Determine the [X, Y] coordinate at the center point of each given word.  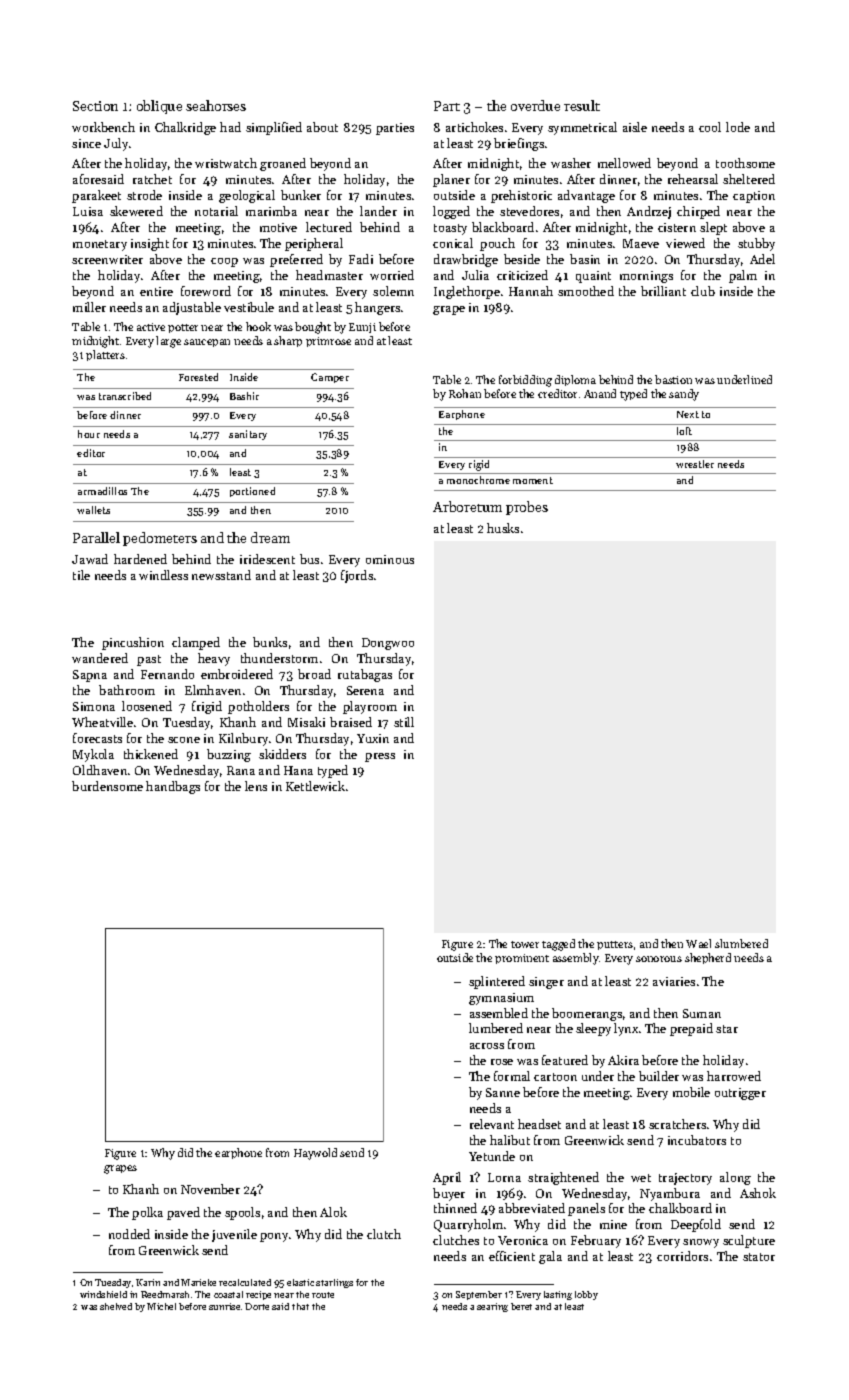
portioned [252, 492]
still [404, 722]
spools [242, 1213]
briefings [519, 144]
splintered [497, 982]
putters [615, 945]
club [703, 291]
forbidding [525, 381]
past [149, 660]
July [116, 144]
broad [314, 674]
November [210, 1189]
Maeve [641, 243]
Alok [333, 1212]
